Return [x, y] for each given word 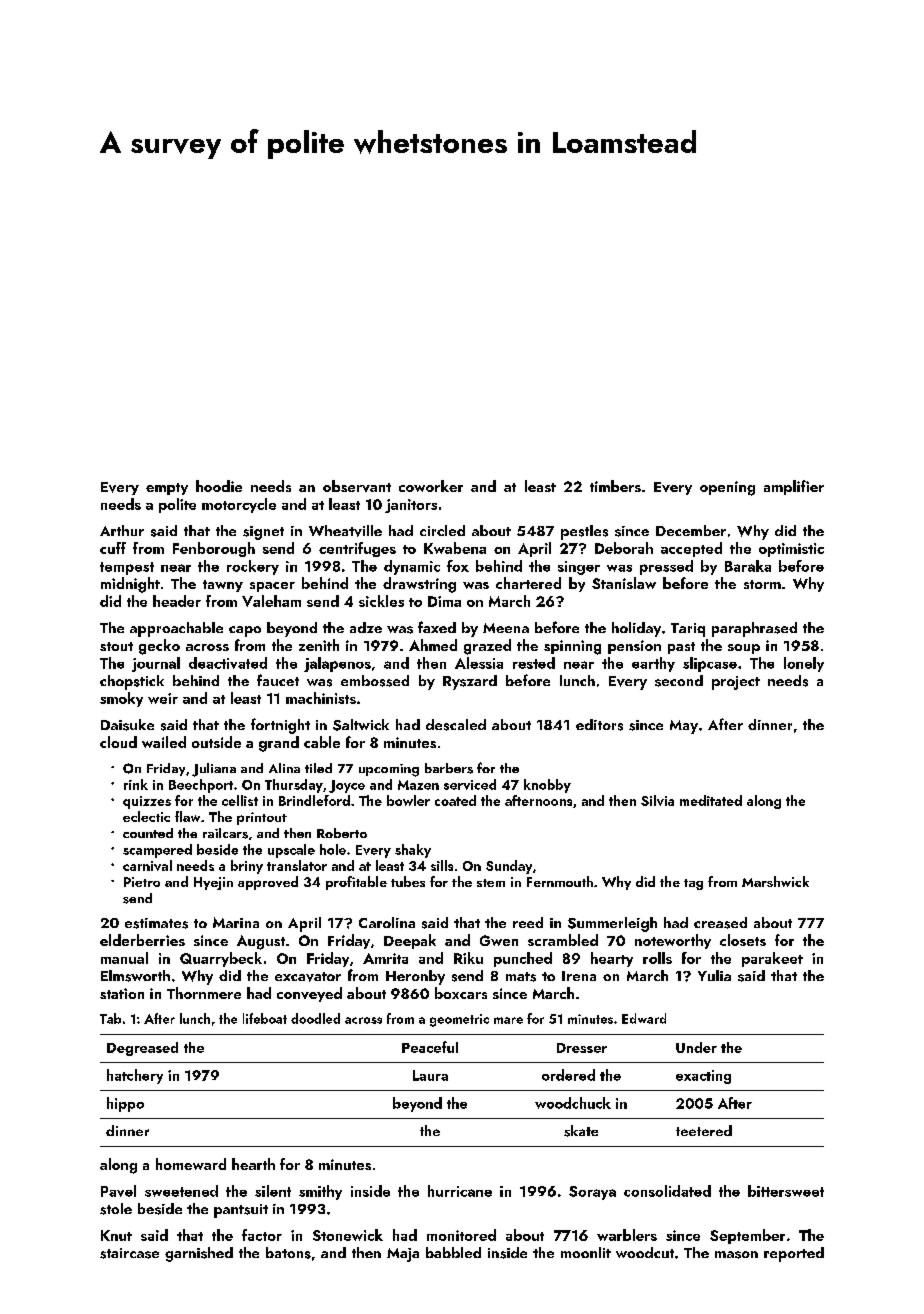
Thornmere [204, 993]
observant [357, 486]
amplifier [794, 487]
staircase [129, 1253]
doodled [315, 1018]
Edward [644, 1018]
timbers [615, 486]
